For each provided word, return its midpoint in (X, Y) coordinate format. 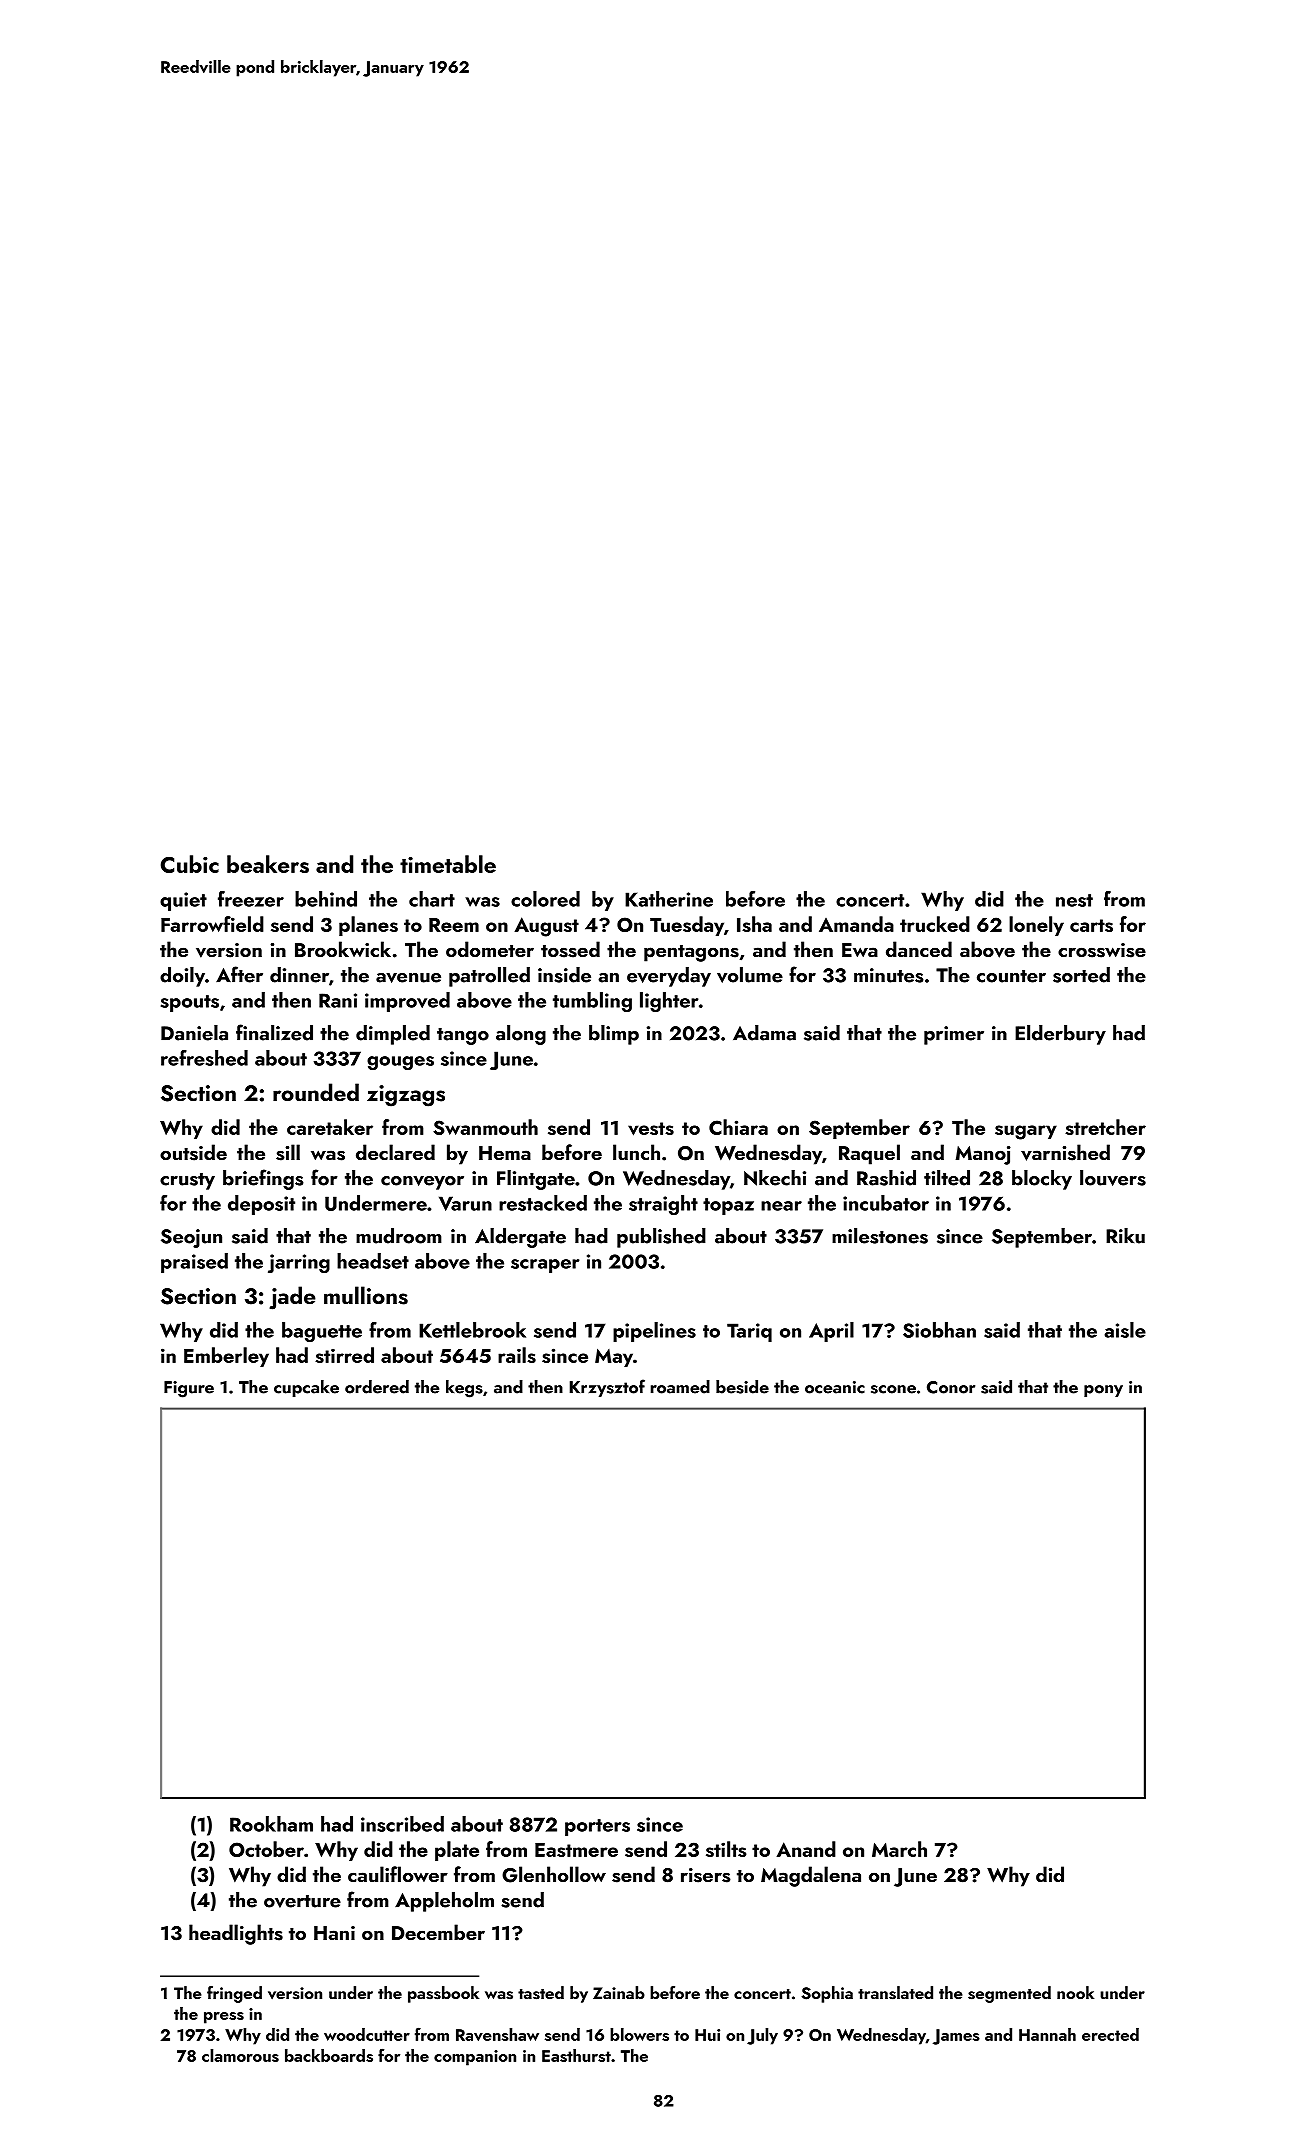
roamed (680, 1387)
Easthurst (576, 2055)
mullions (366, 1295)
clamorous (240, 2055)
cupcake (306, 1388)
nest (1074, 900)
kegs (464, 1389)
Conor (951, 1387)
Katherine (669, 899)
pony (1103, 1391)
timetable (448, 864)
